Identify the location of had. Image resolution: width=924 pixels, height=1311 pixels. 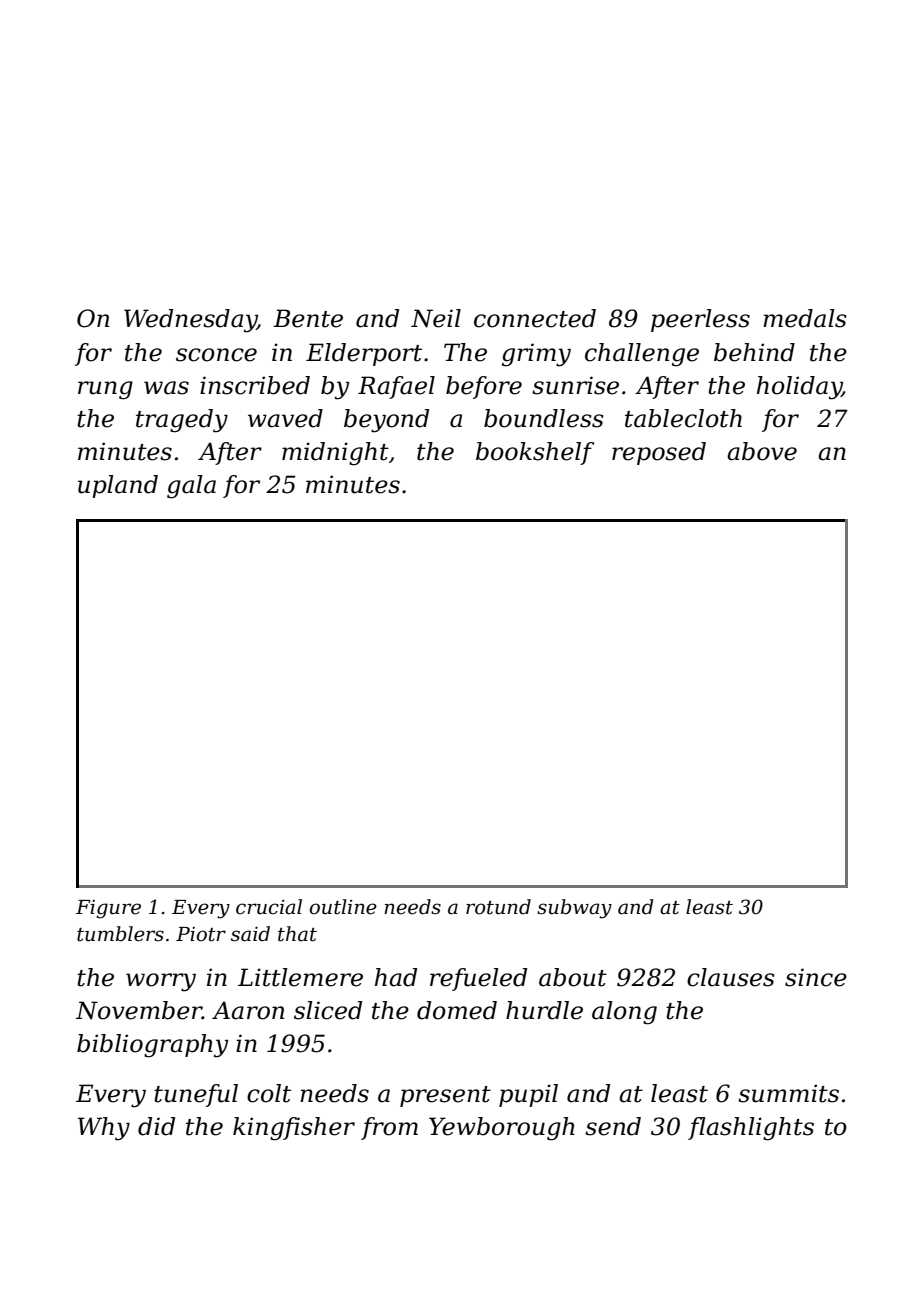
(396, 977).
